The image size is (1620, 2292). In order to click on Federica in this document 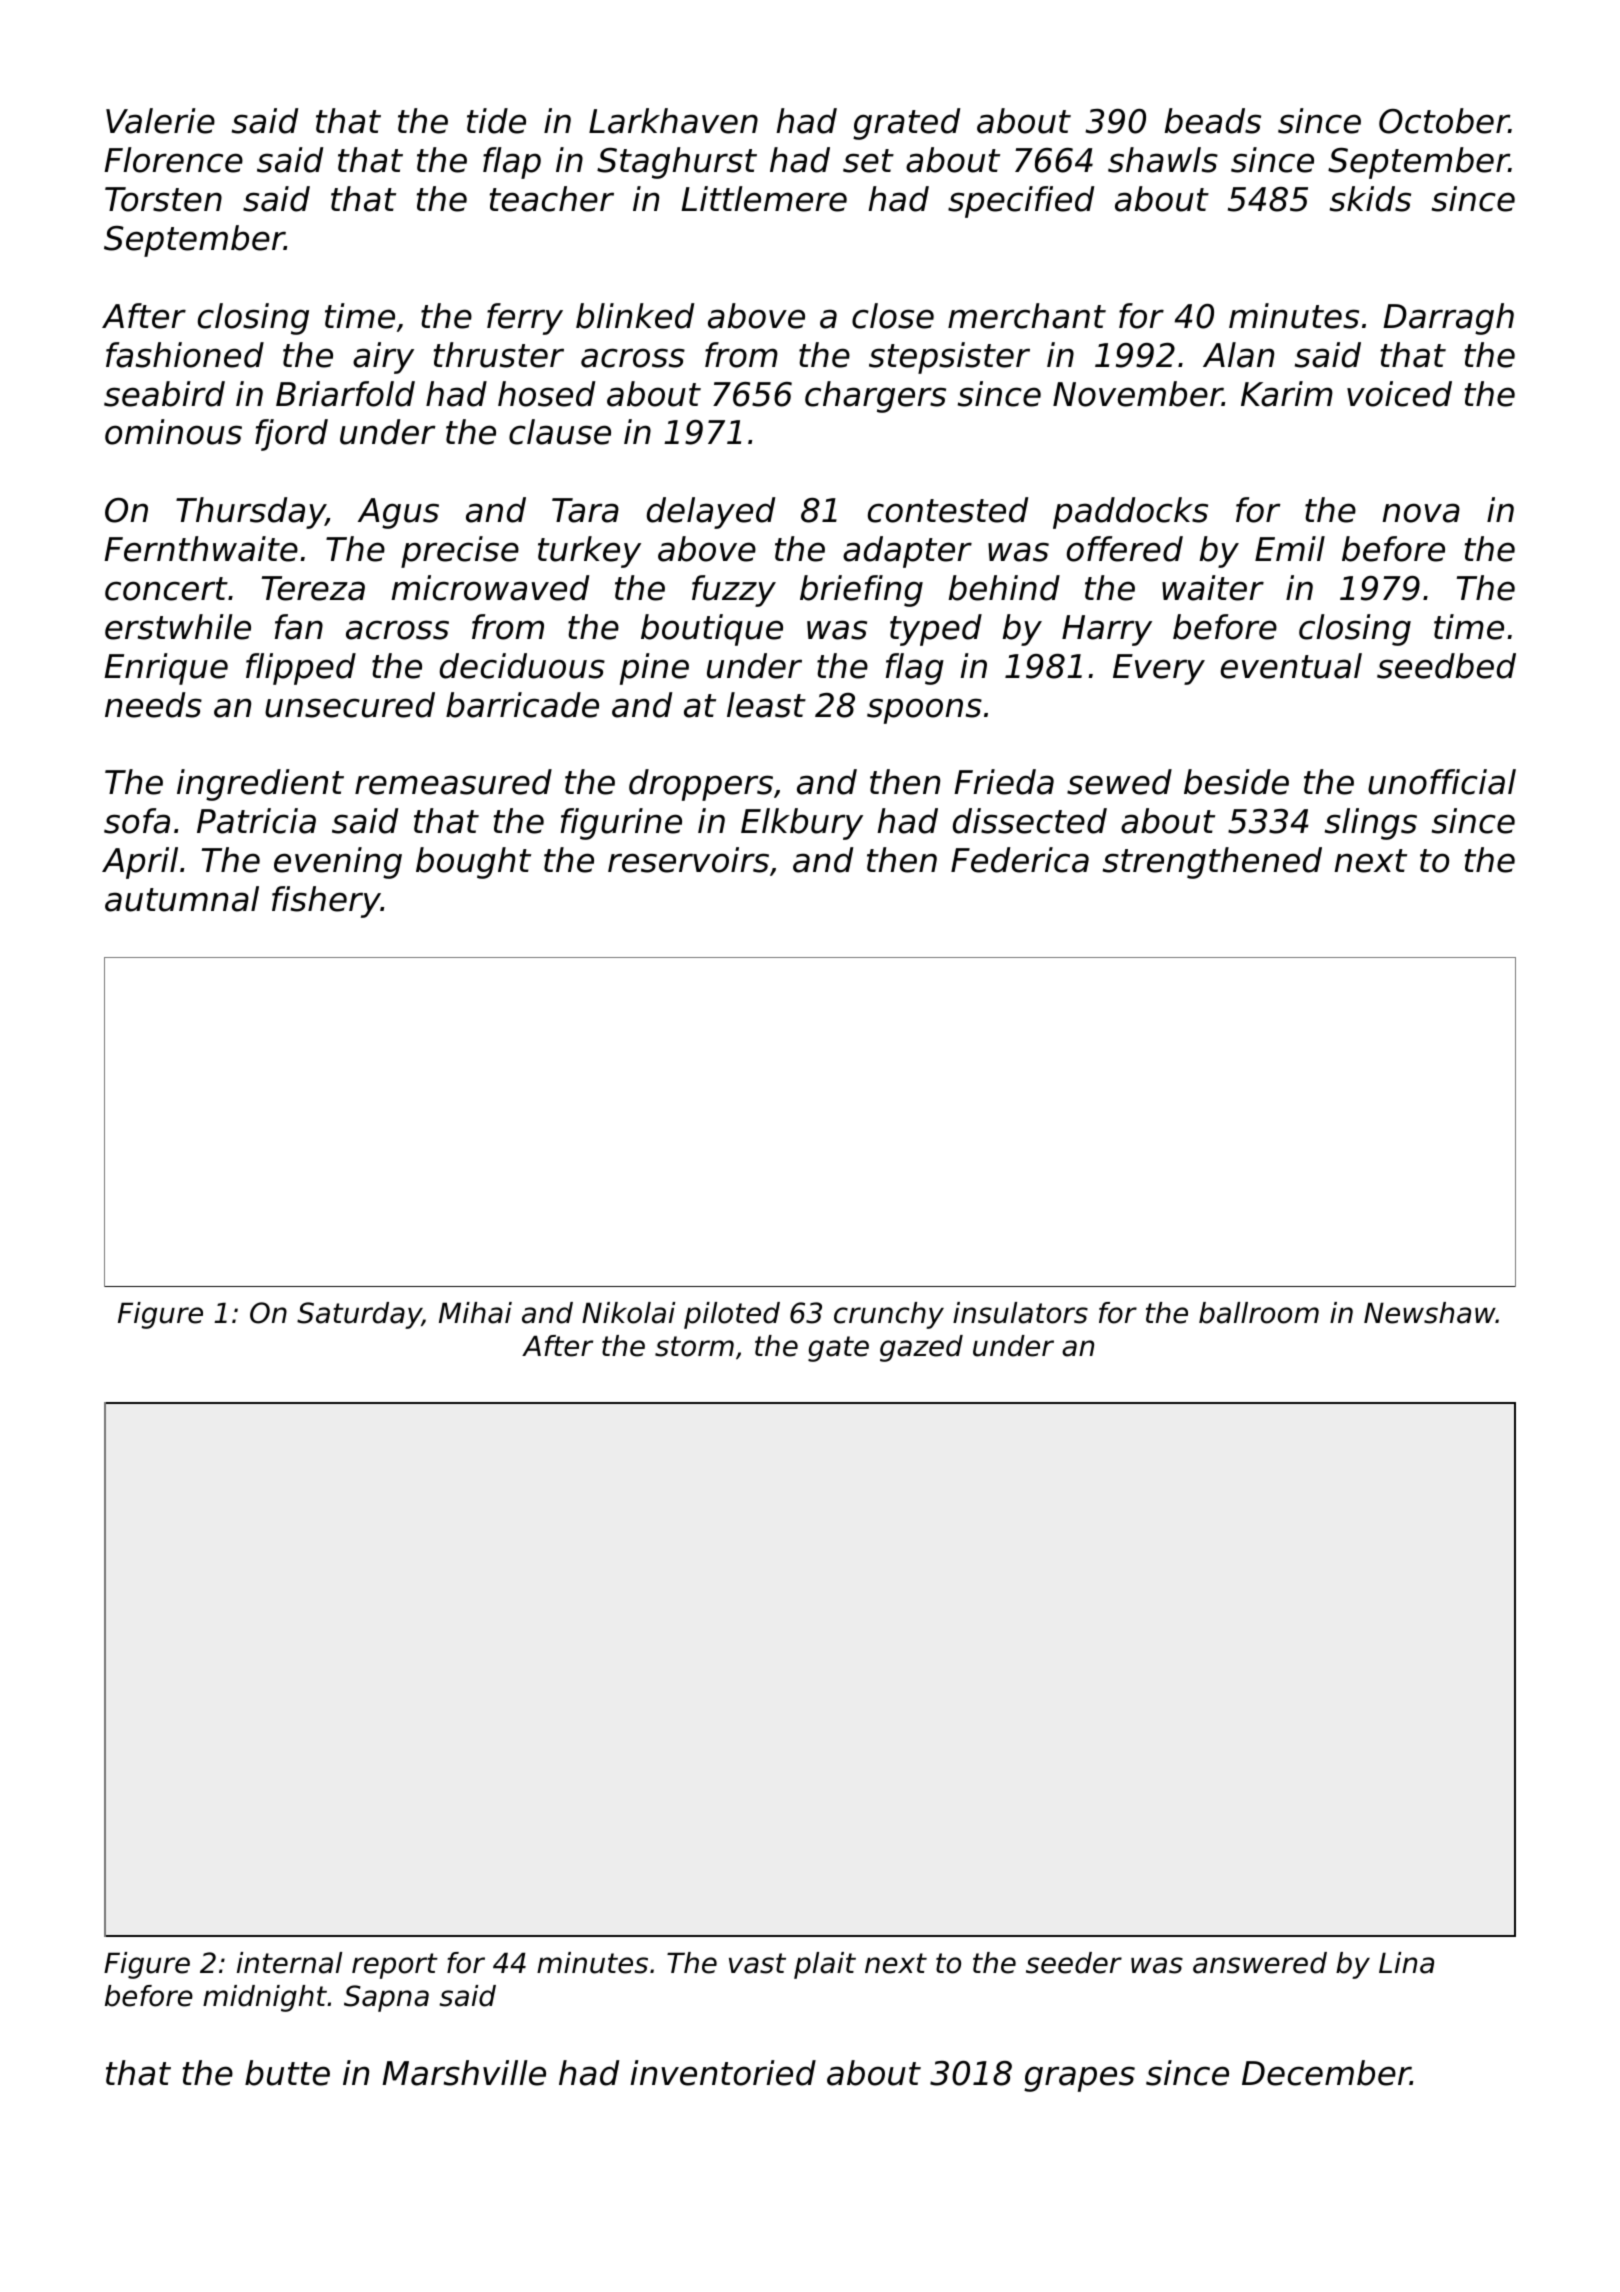, I will do `click(1020, 860)`.
